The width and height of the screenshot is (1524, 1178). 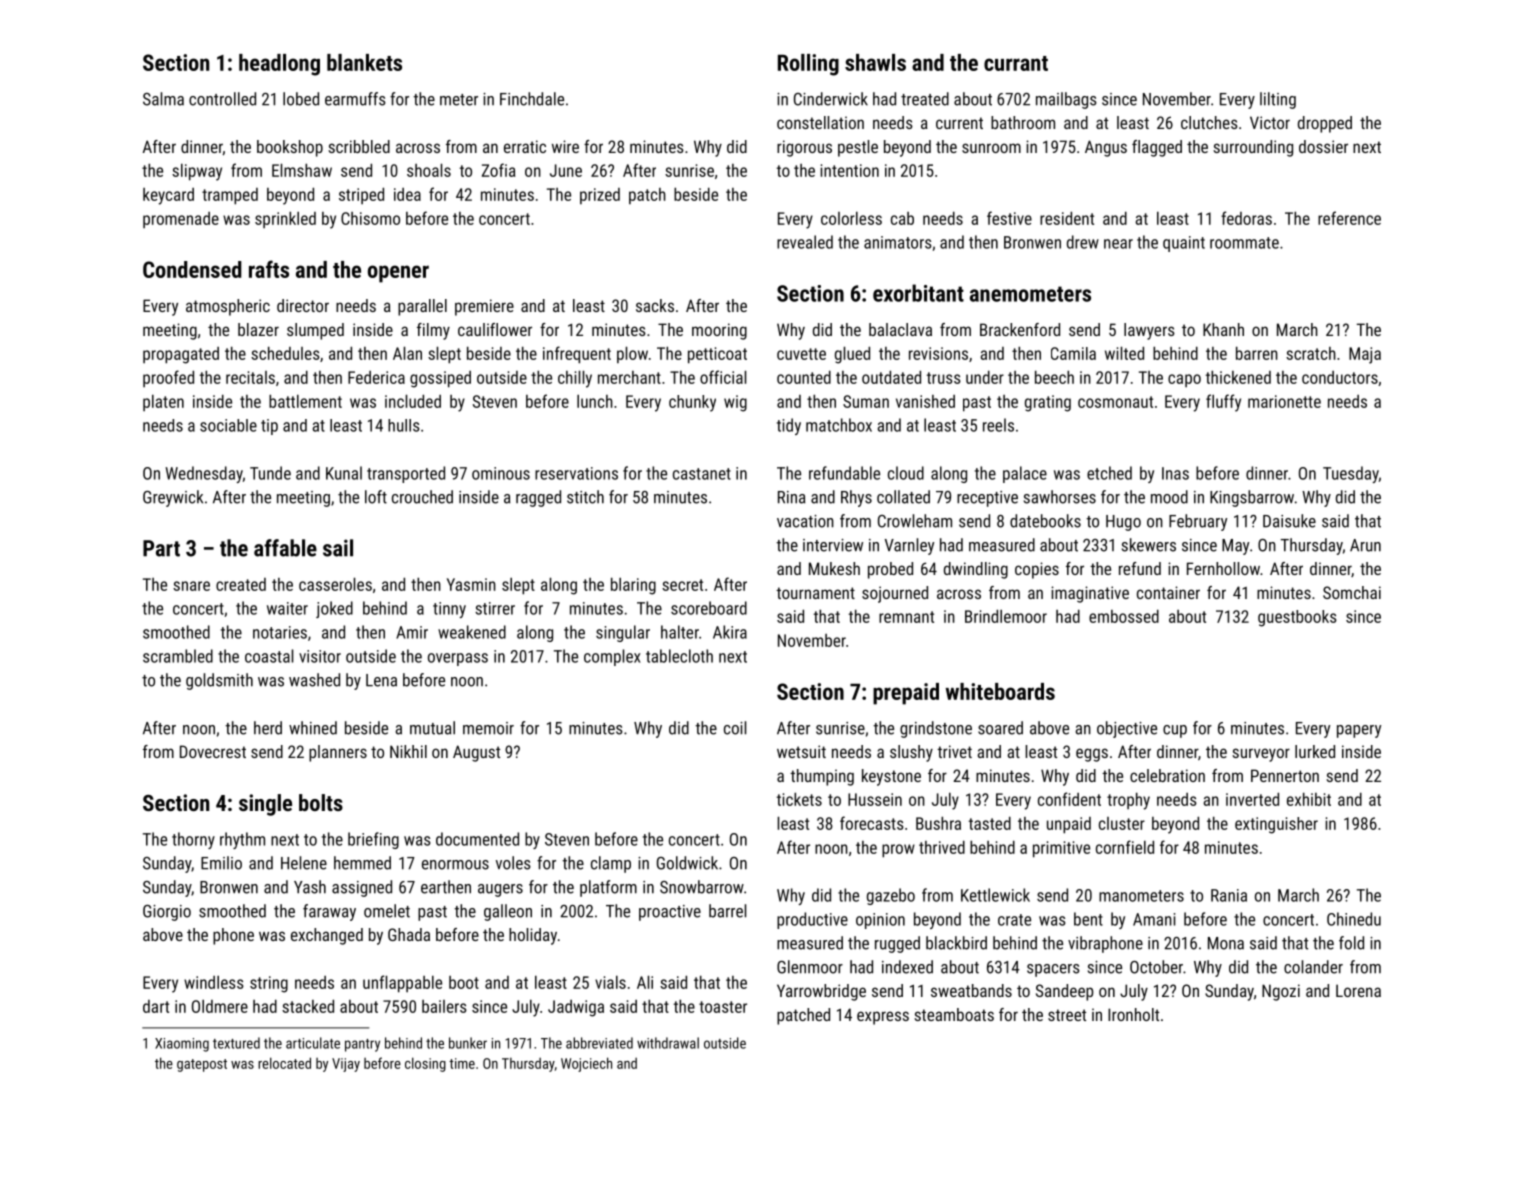 What do you see at coordinates (1124, 616) in the screenshot?
I see `embossed` at bounding box center [1124, 616].
